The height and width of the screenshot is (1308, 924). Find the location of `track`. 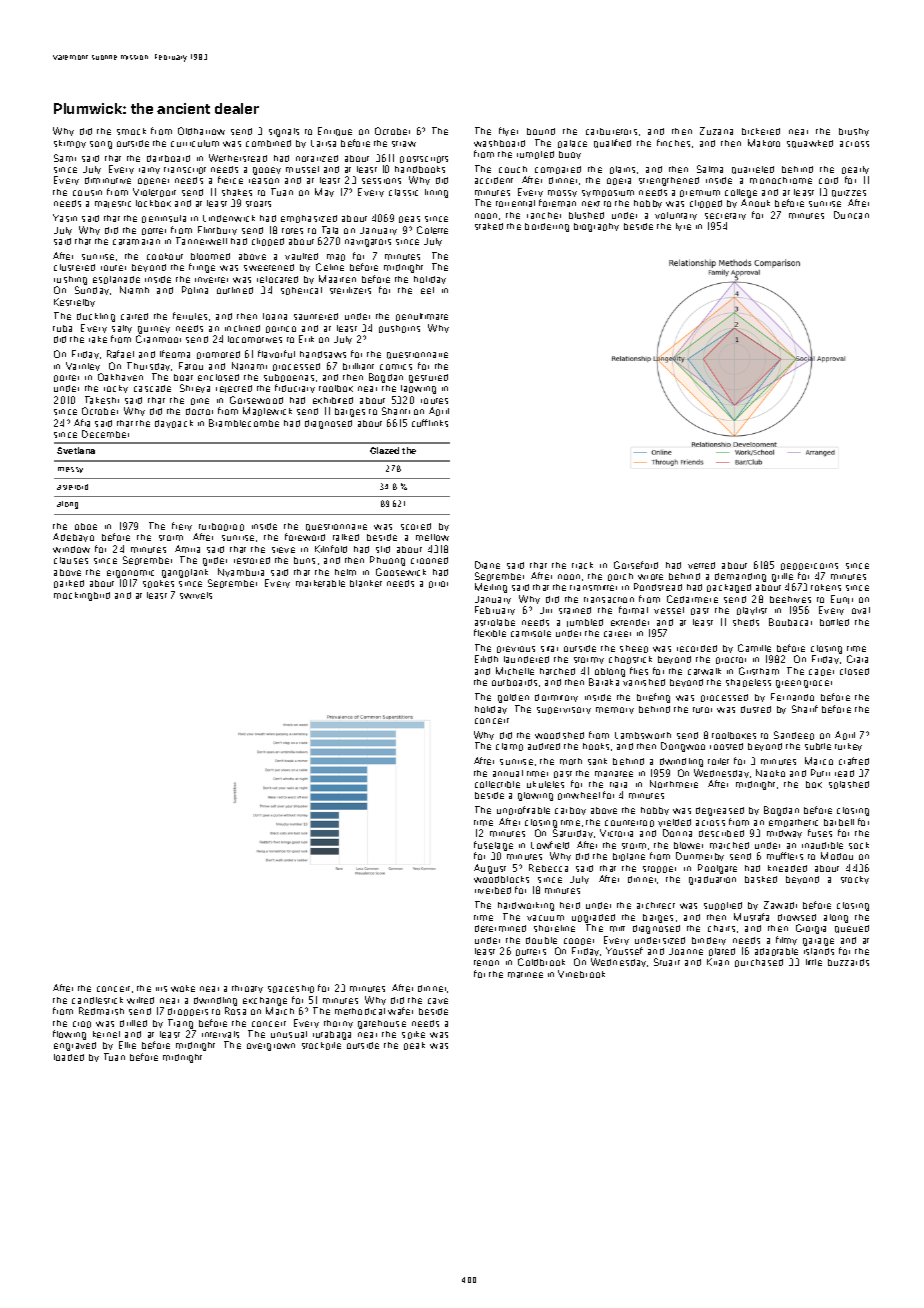

track is located at coordinates (582, 565).
